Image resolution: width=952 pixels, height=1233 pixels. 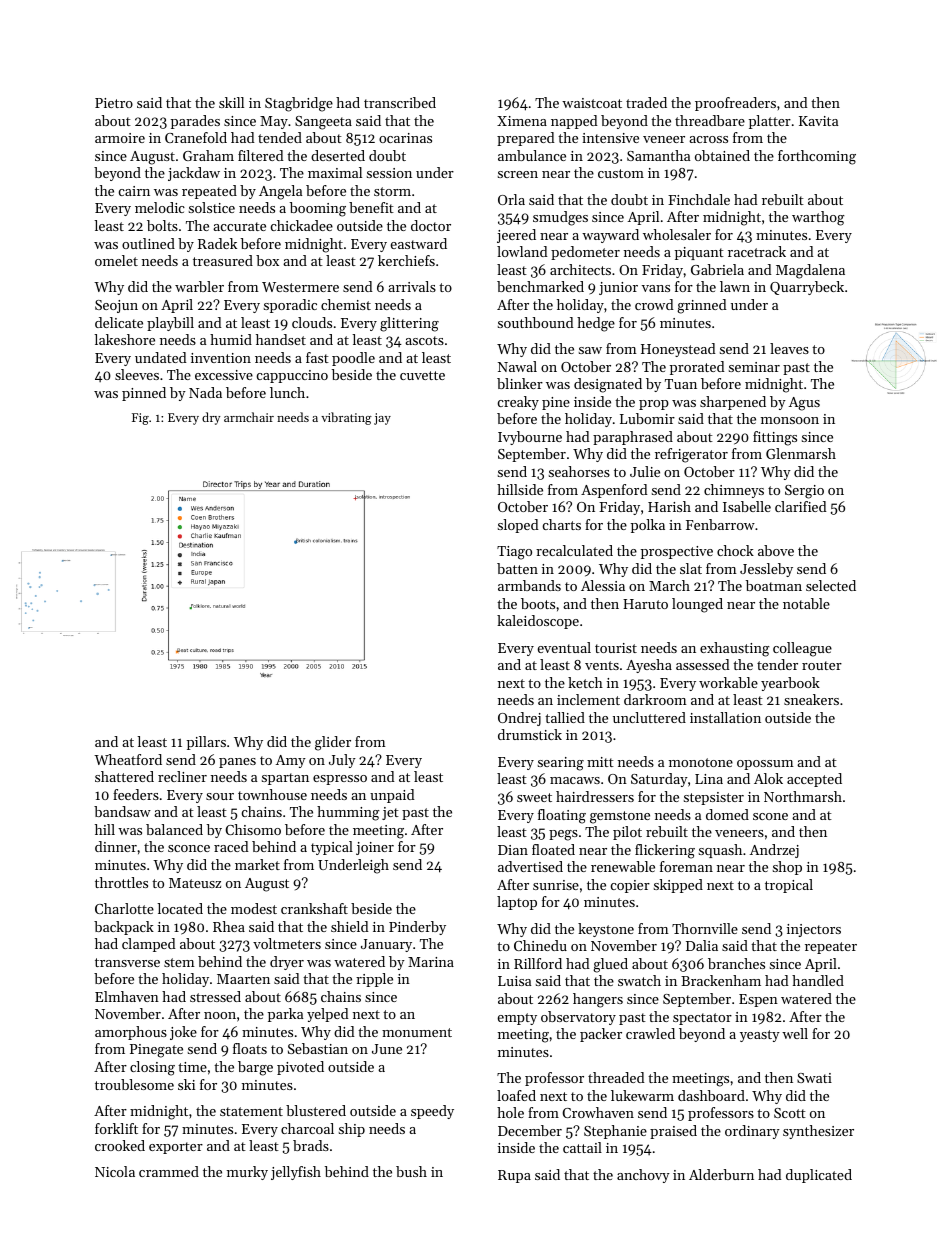 I want to click on Glenmarsh, so click(x=801, y=453).
